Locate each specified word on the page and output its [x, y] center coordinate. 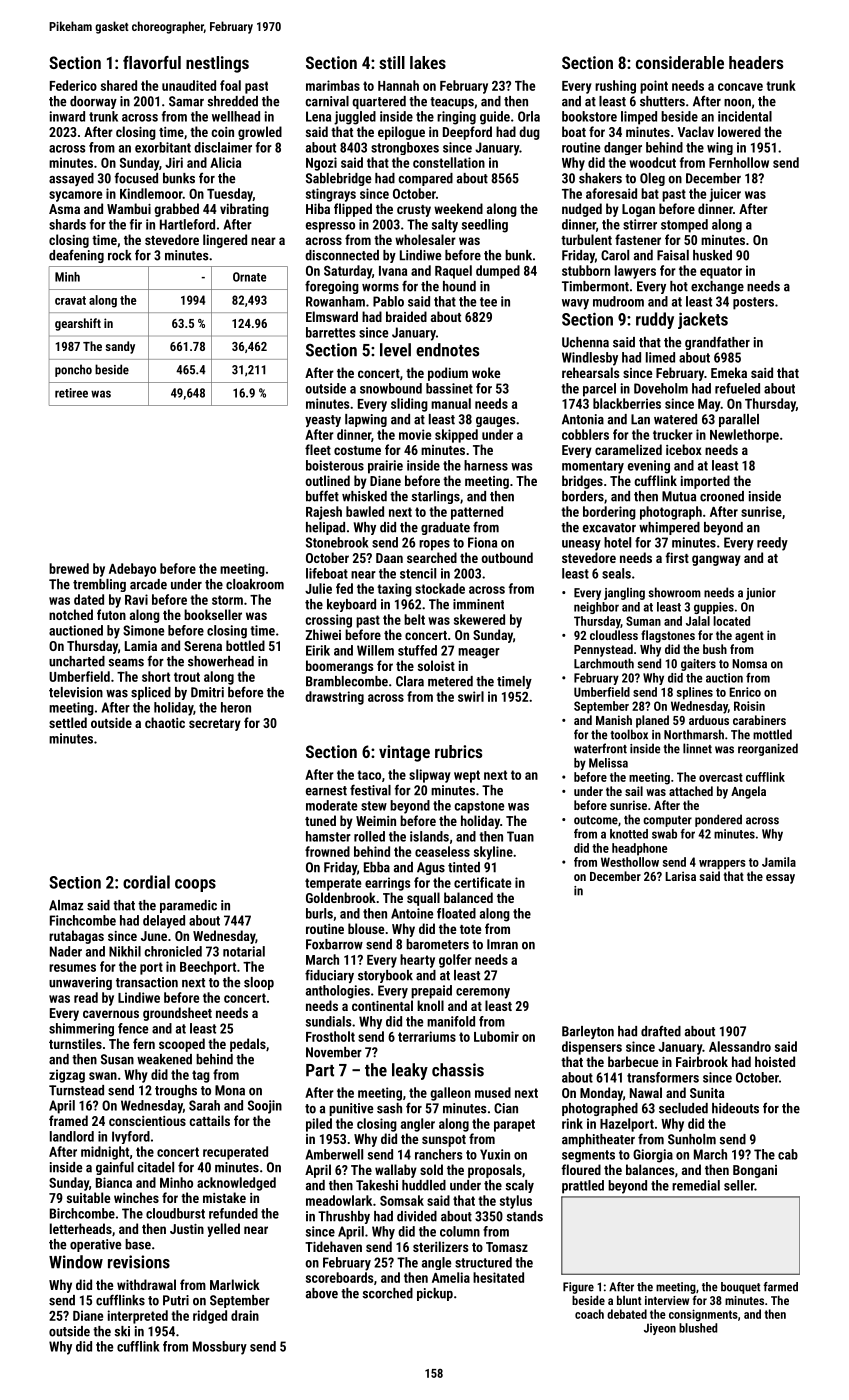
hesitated [498, 1277]
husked [712, 255]
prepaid [431, 992]
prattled [583, 1187]
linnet [697, 748]
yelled [223, 1230]
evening [649, 467]
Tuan [520, 836]
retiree [71, 393]
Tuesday [230, 195]
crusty [414, 211]
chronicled [173, 951]
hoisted [775, 1061]
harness [486, 465]
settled [68, 722]
